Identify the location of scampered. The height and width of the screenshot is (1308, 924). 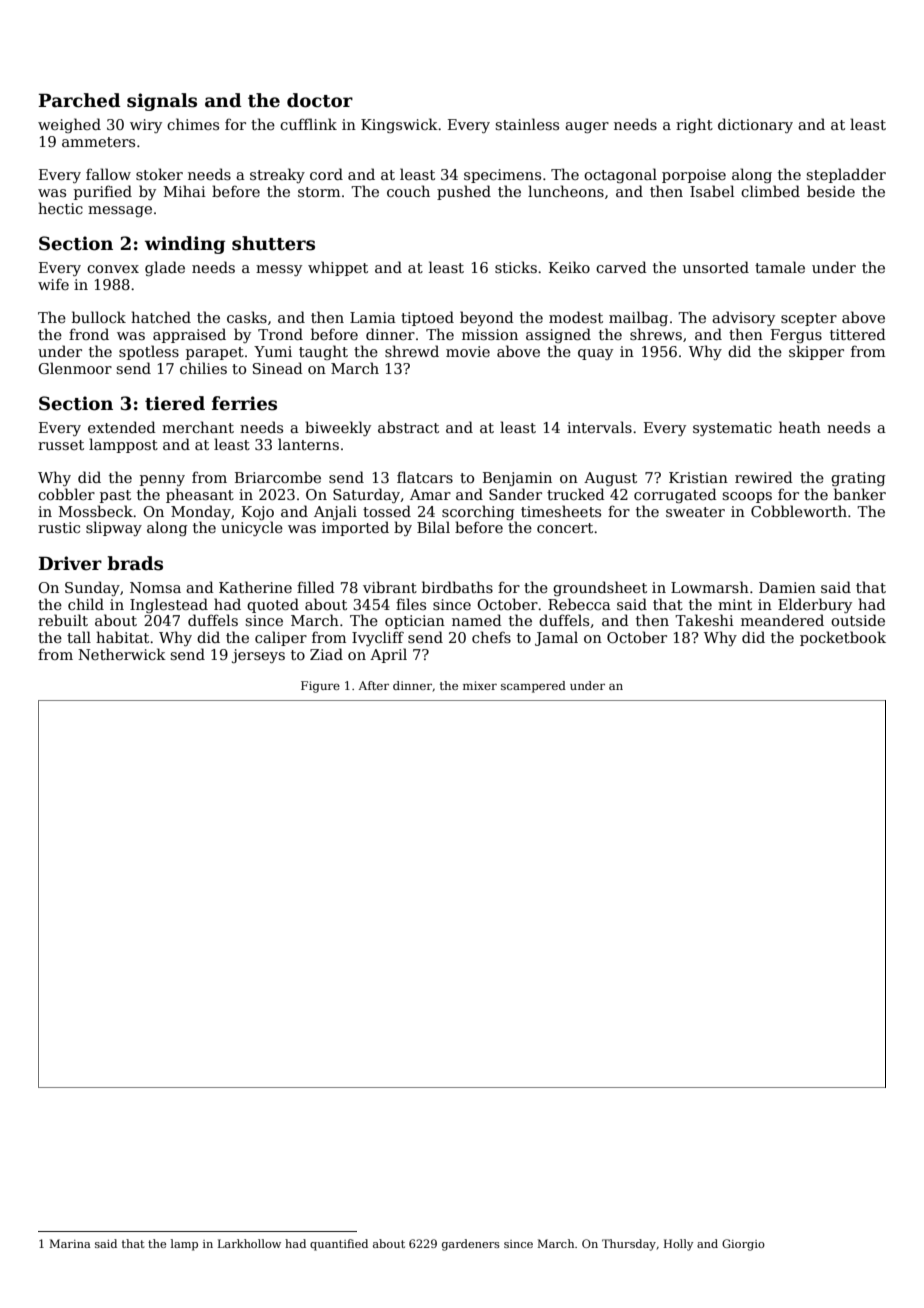
(533, 687).
